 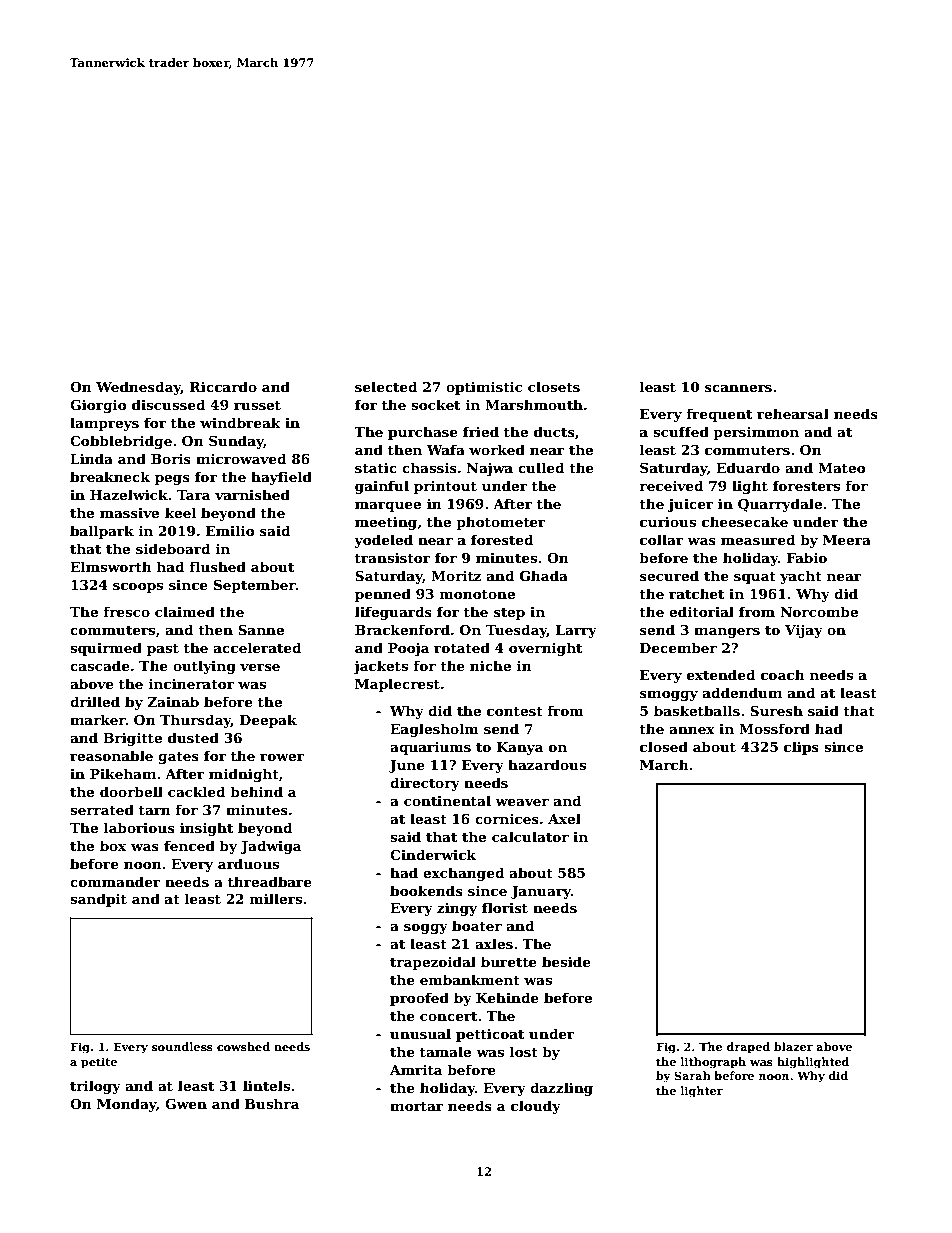 I want to click on Amrita, so click(x=416, y=1070).
